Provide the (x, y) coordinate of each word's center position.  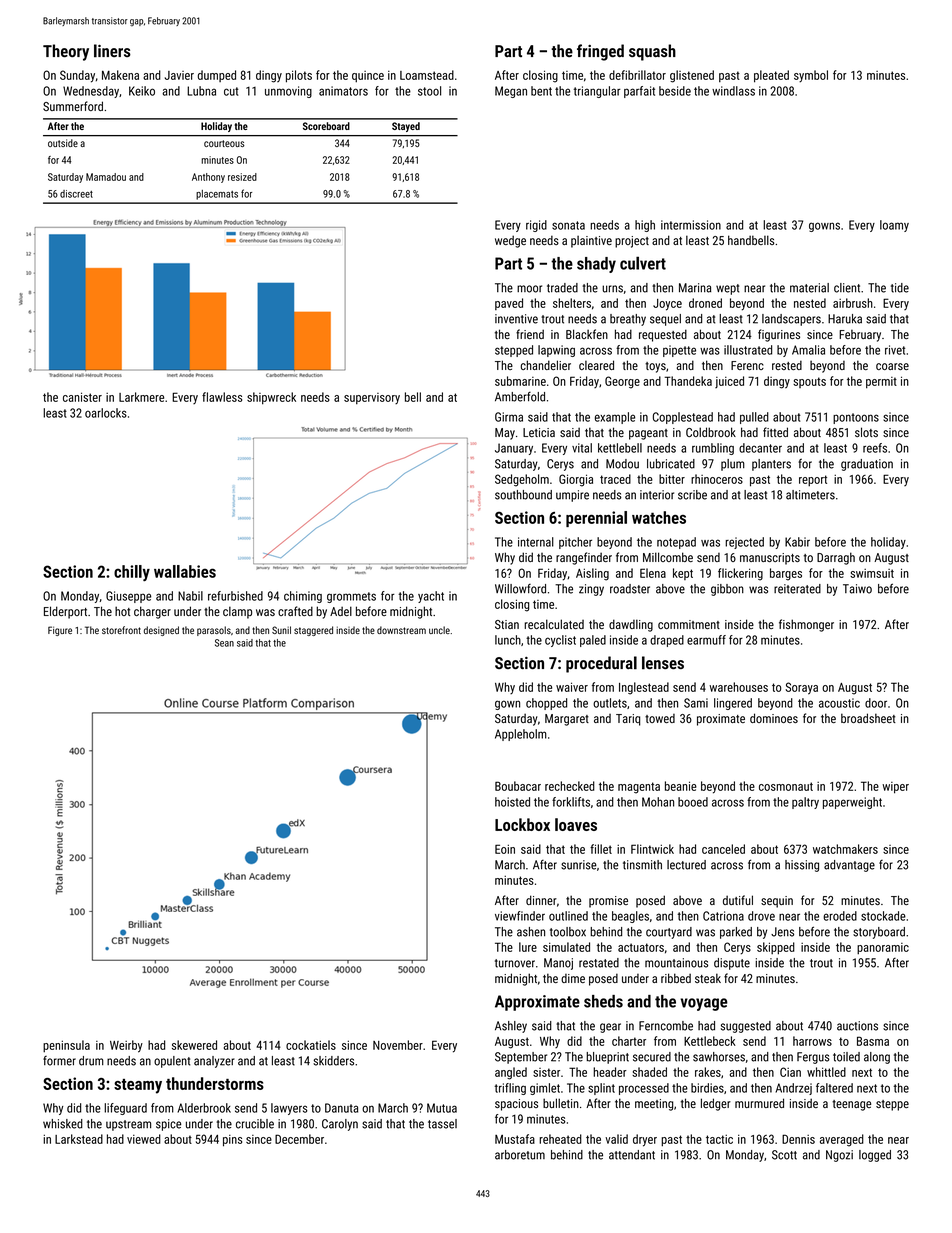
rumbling (713, 449)
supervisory (372, 398)
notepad (676, 543)
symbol (811, 76)
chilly (132, 573)
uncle (439, 630)
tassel (442, 1124)
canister (82, 397)
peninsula (66, 1046)
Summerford (73, 106)
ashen (531, 932)
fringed (600, 52)
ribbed (676, 978)
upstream (128, 1125)
